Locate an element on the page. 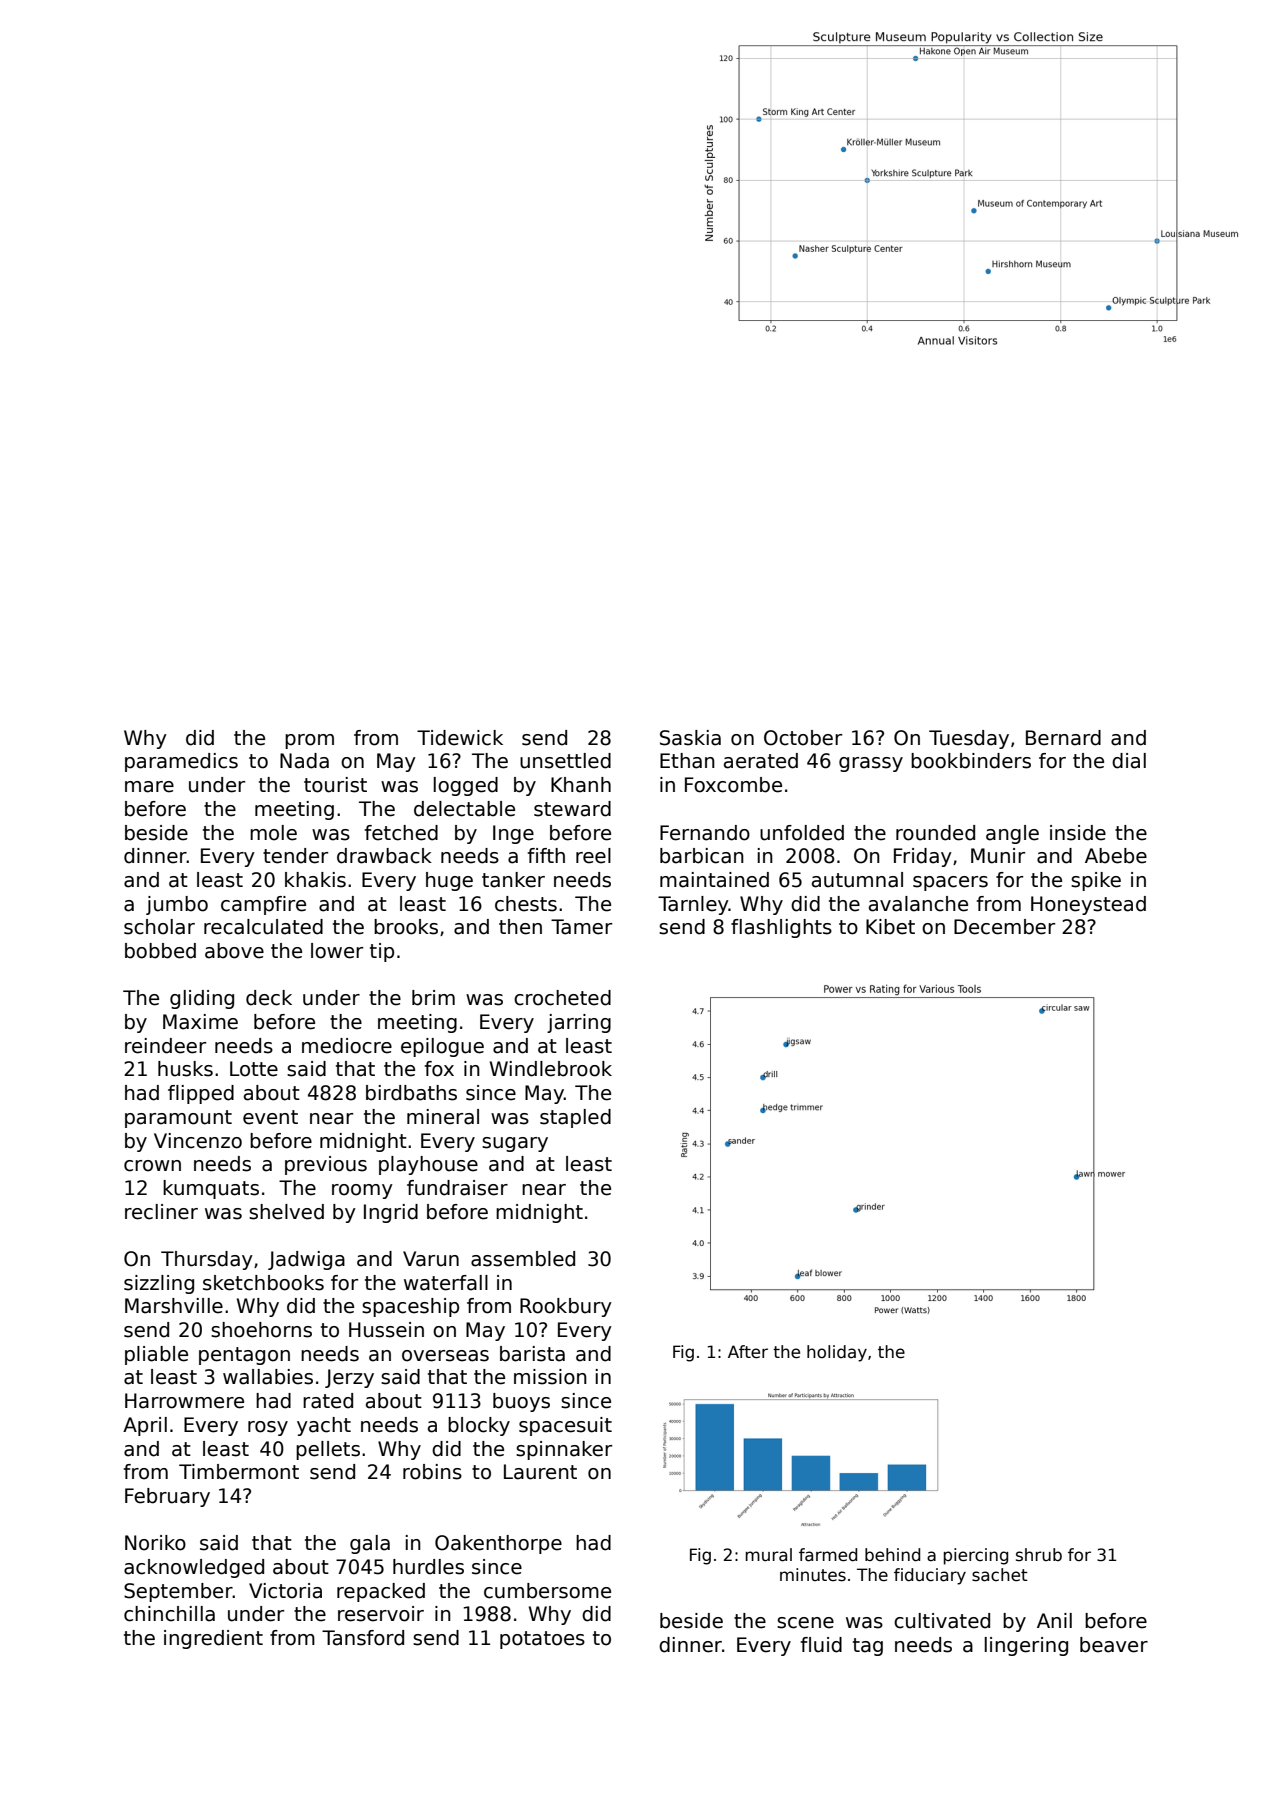  yacht is located at coordinates (324, 1426).
